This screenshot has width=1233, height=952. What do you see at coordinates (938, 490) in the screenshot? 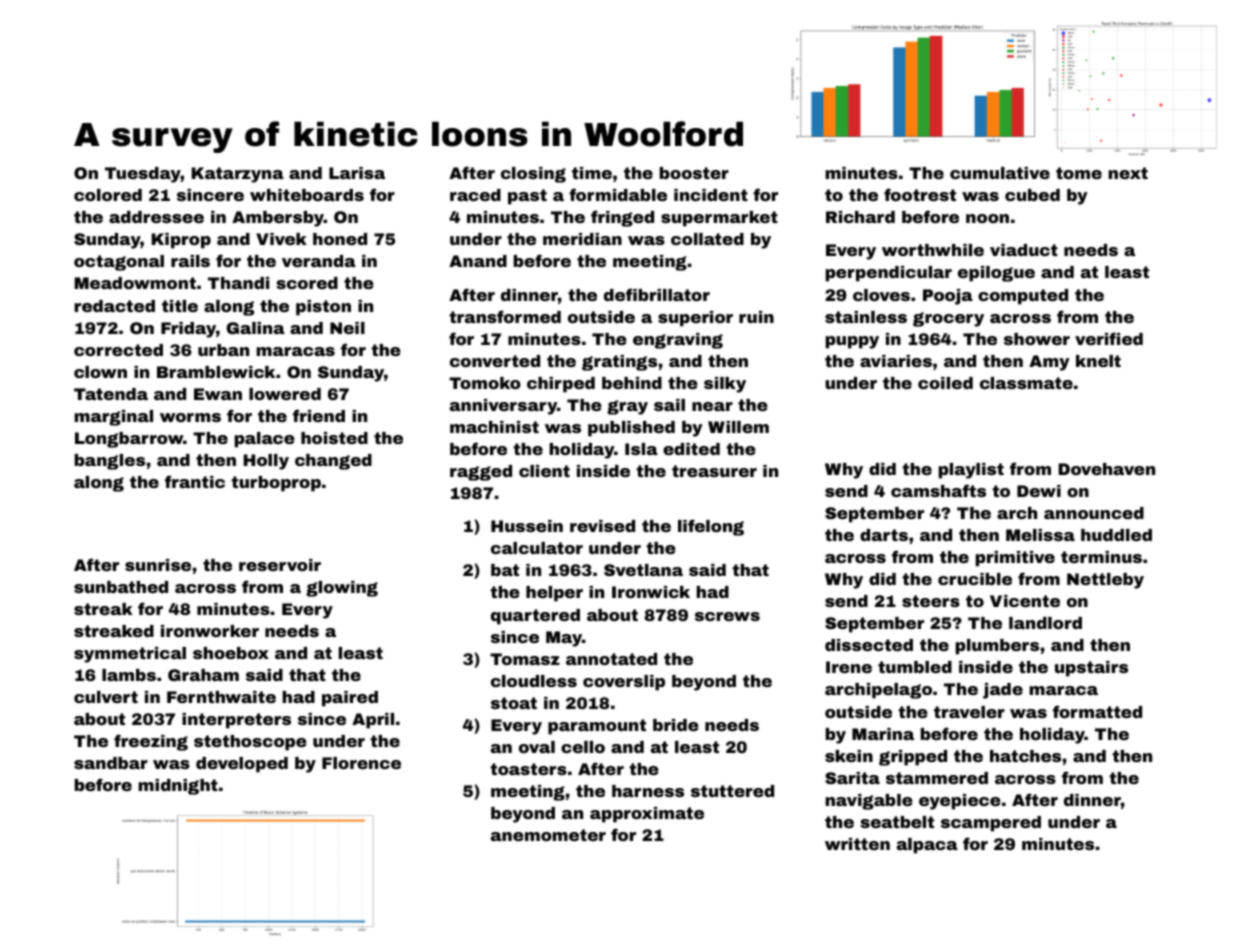
I see `camshafts` at bounding box center [938, 490].
